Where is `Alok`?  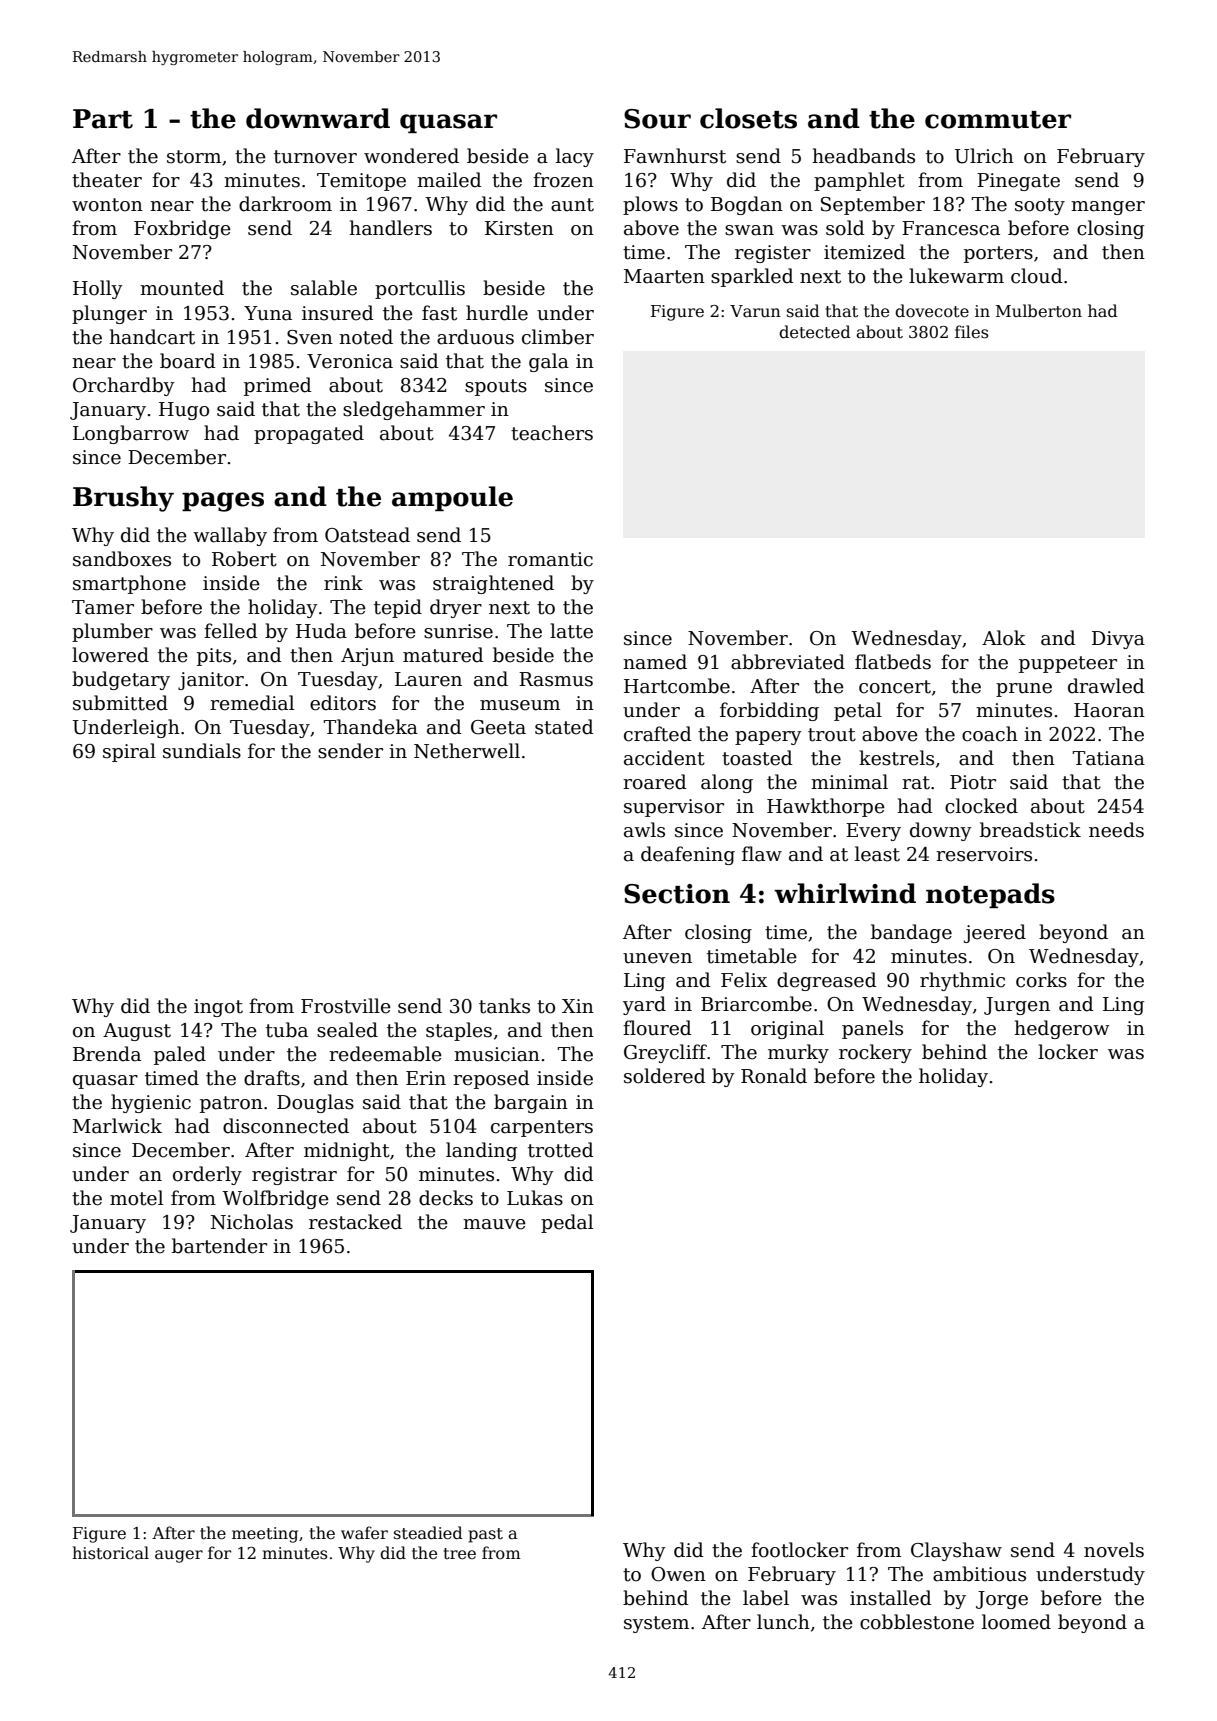 Alok is located at coordinates (1004, 638).
